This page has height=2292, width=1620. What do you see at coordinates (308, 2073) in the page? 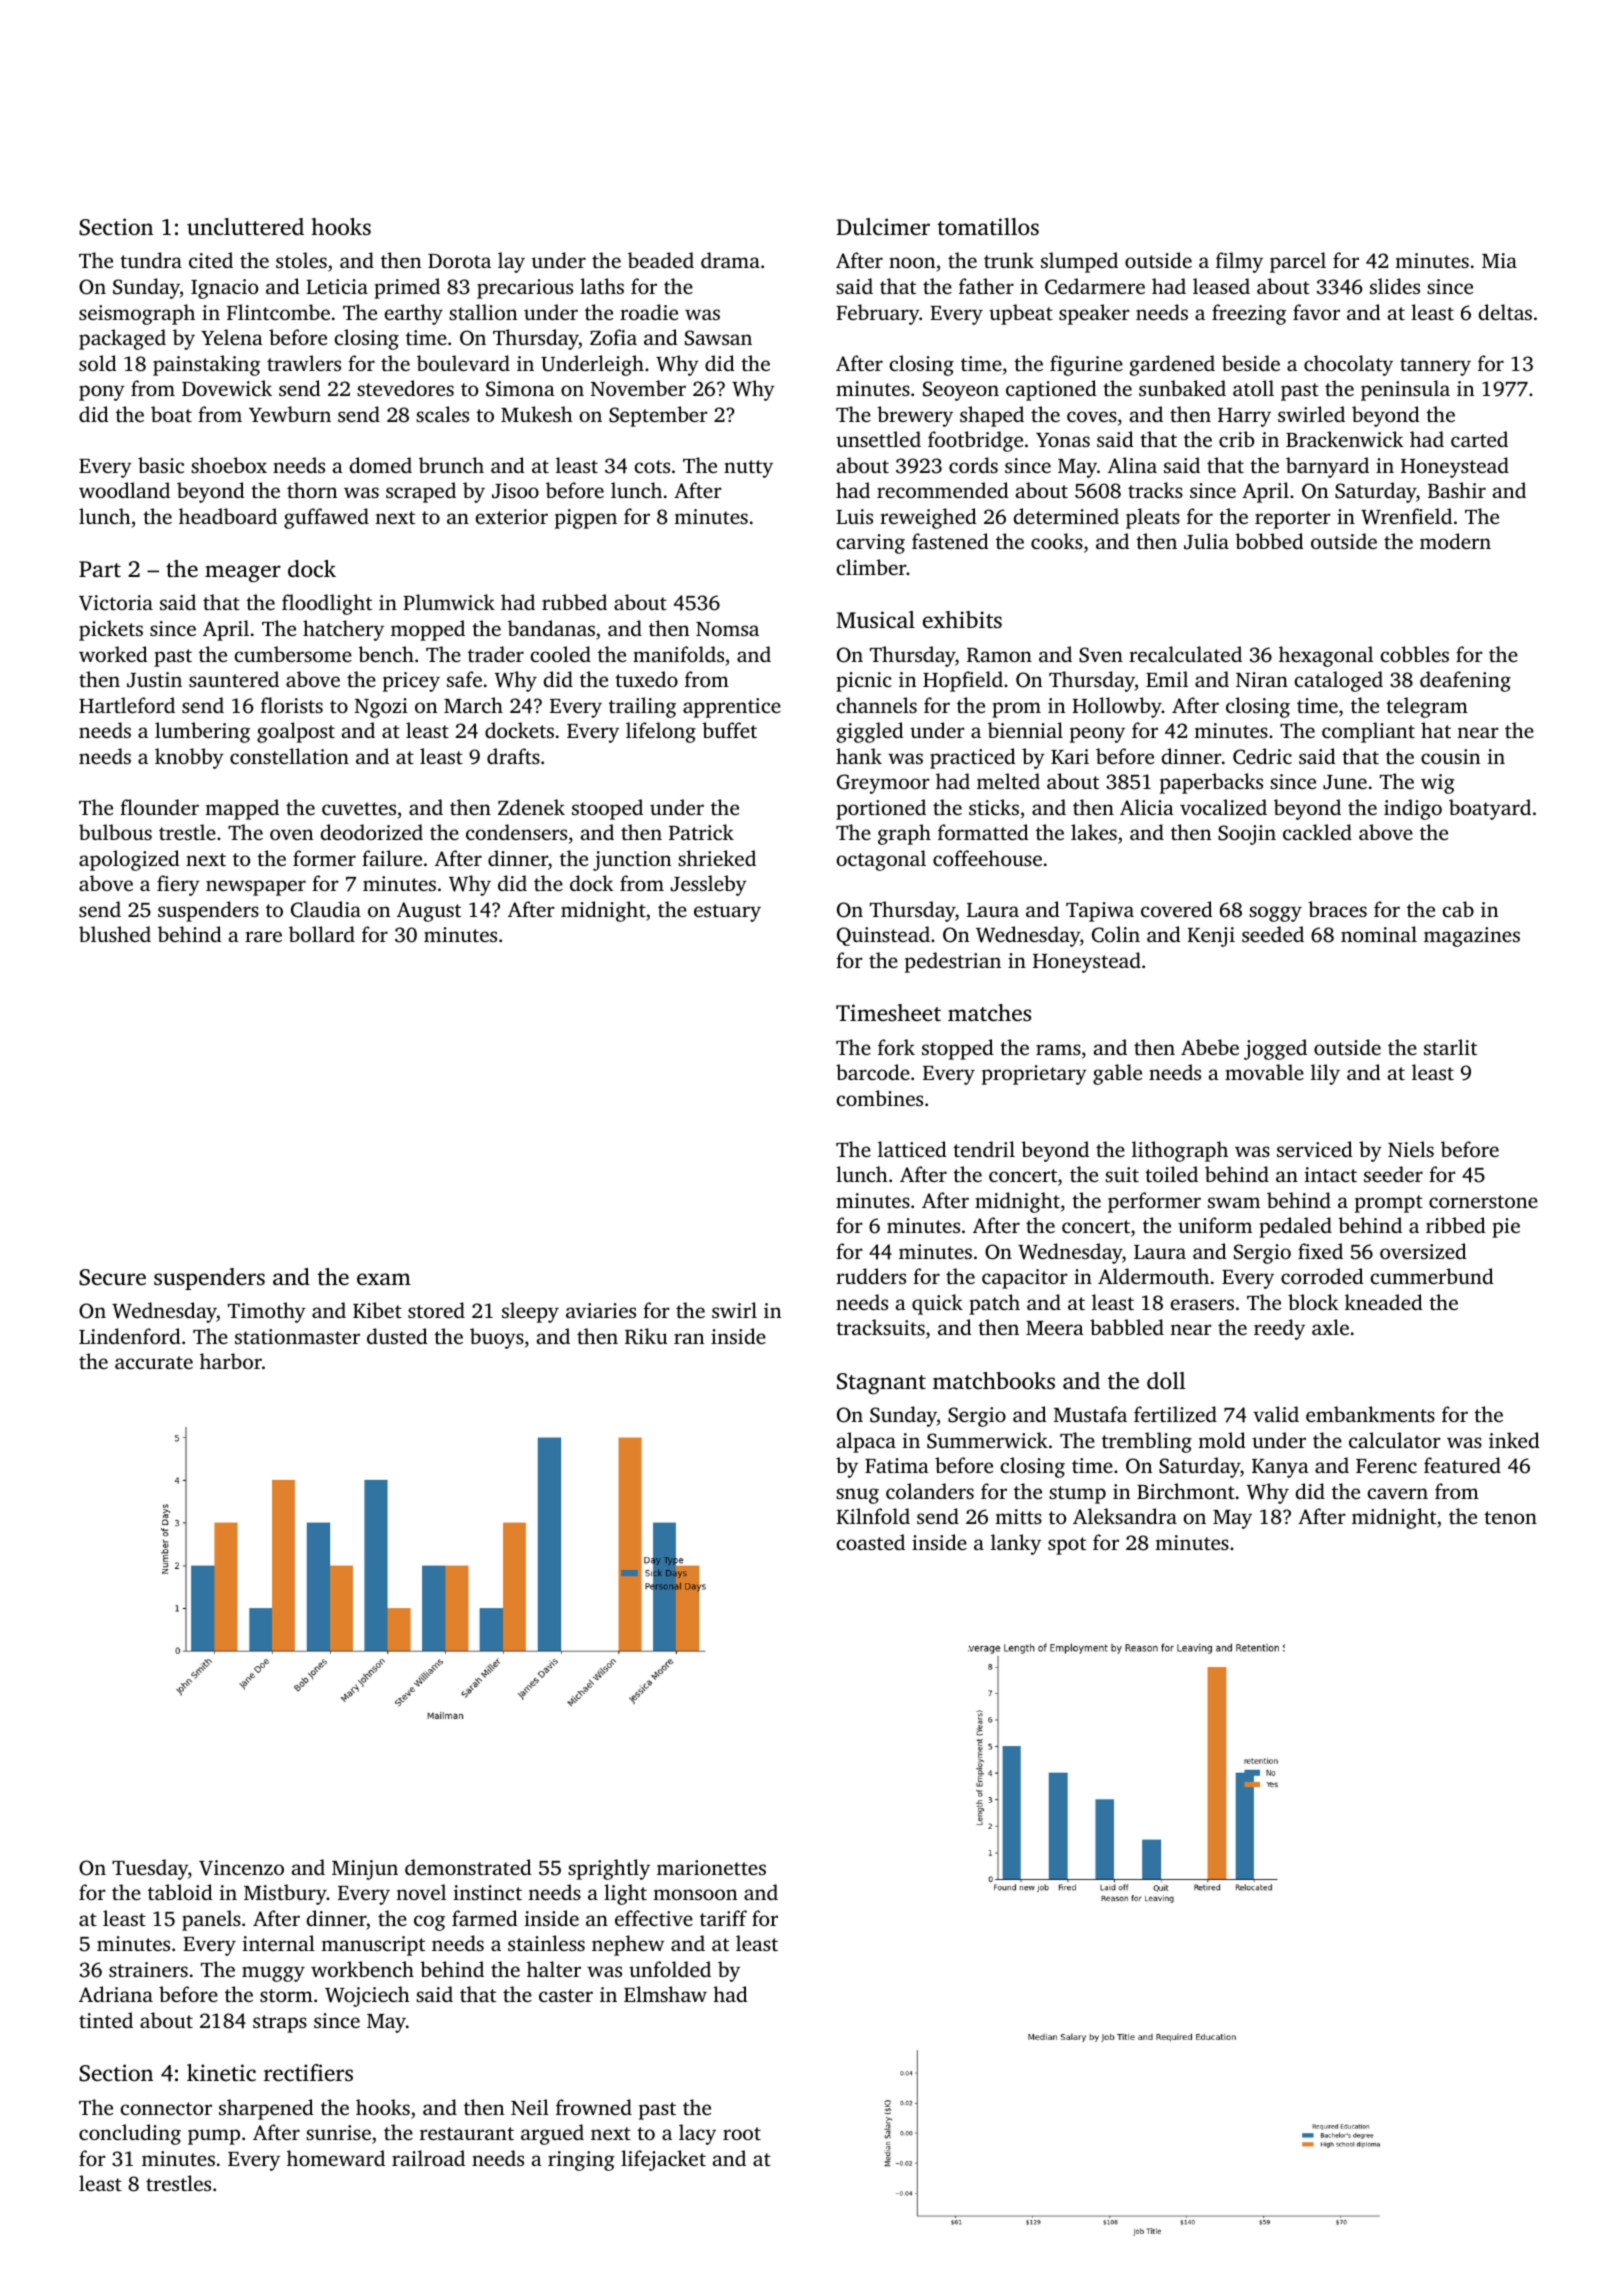
I see `rectifiers` at bounding box center [308, 2073].
